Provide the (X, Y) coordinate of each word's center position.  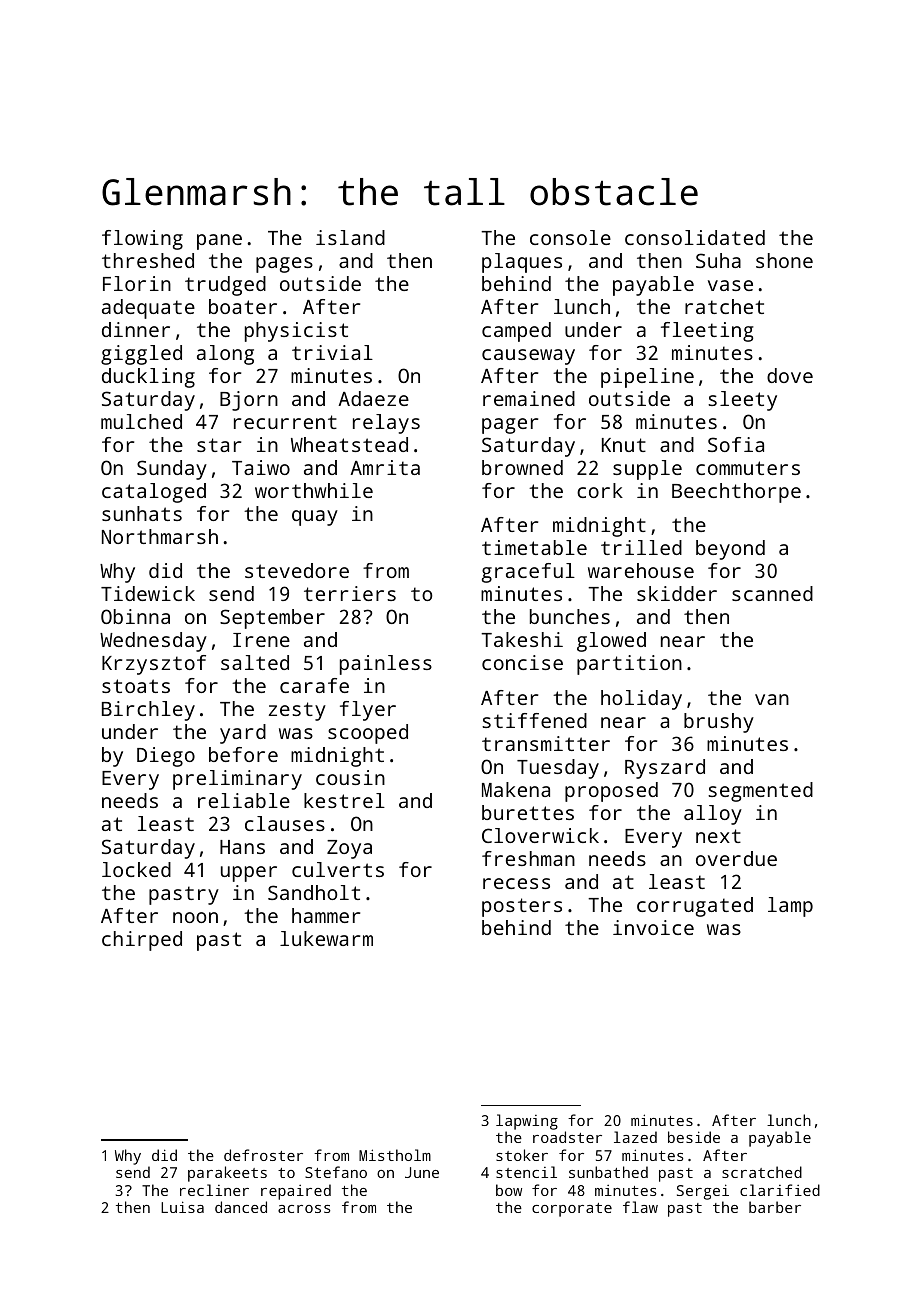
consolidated (695, 237)
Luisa (182, 1207)
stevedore (297, 570)
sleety (742, 401)
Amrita (385, 467)
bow (509, 1190)
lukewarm (326, 938)
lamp (790, 907)
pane (219, 242)
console (570, 237)
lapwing (527, 1122)
